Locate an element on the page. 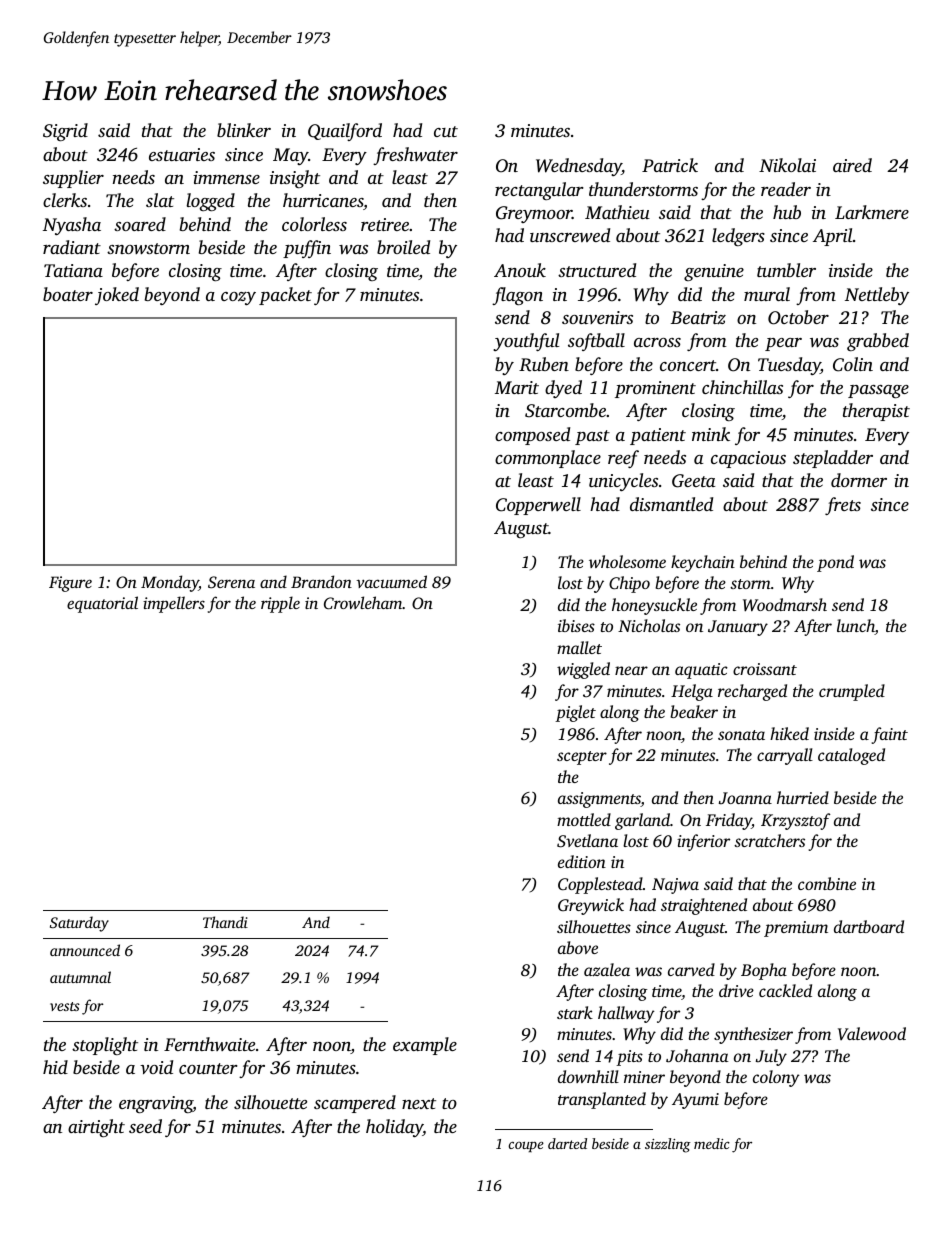  airtight is located at coordinates (96, 1128).
